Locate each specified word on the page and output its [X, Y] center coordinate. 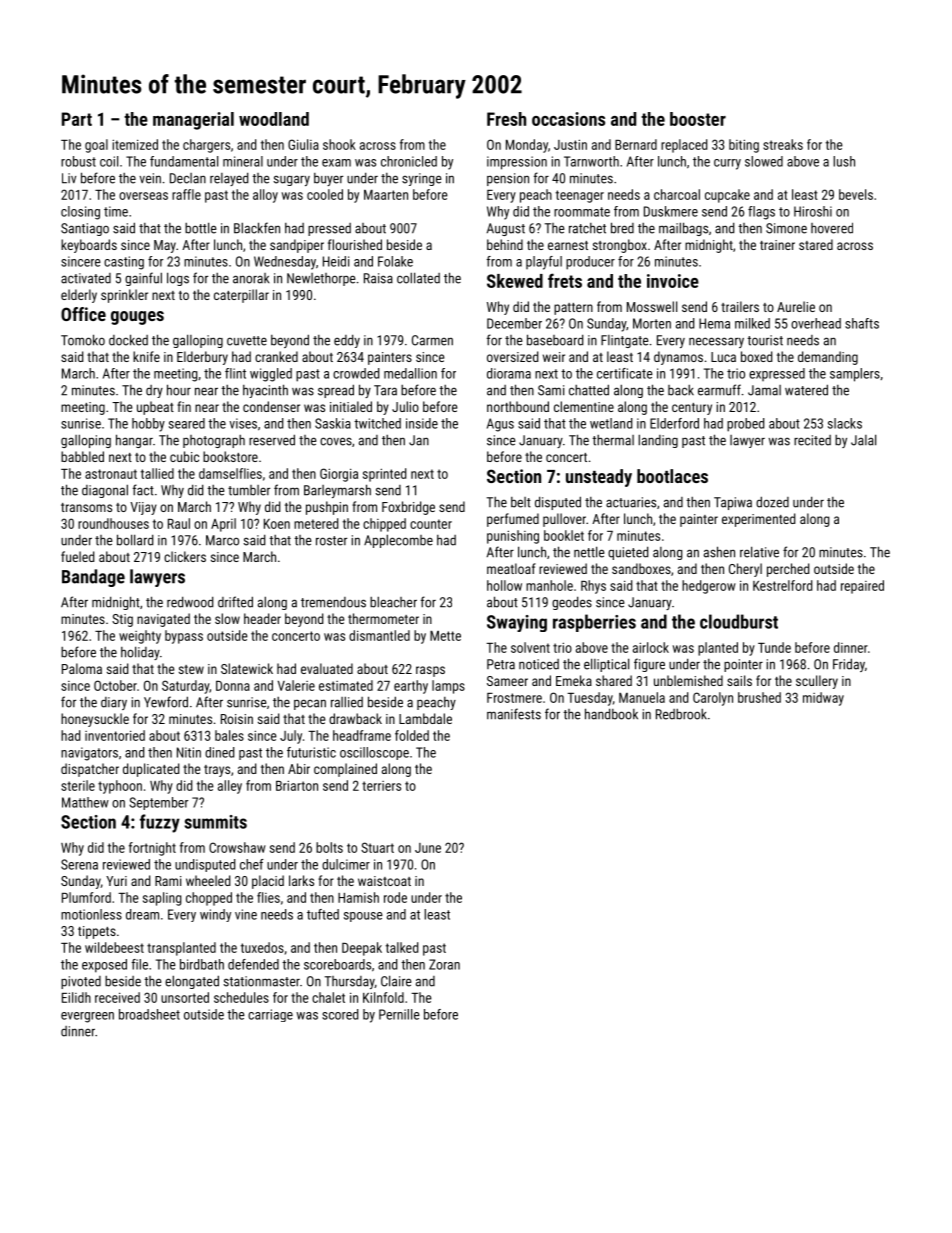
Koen [277, 524]
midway [823, 699]
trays [217, 771]
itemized [135, 144]
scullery [817, 682]
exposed [104, 966]
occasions [568, 119]
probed [745, 425]
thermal [613, 440]
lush [844, 161]
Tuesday [590, 699]
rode [395, 897]
